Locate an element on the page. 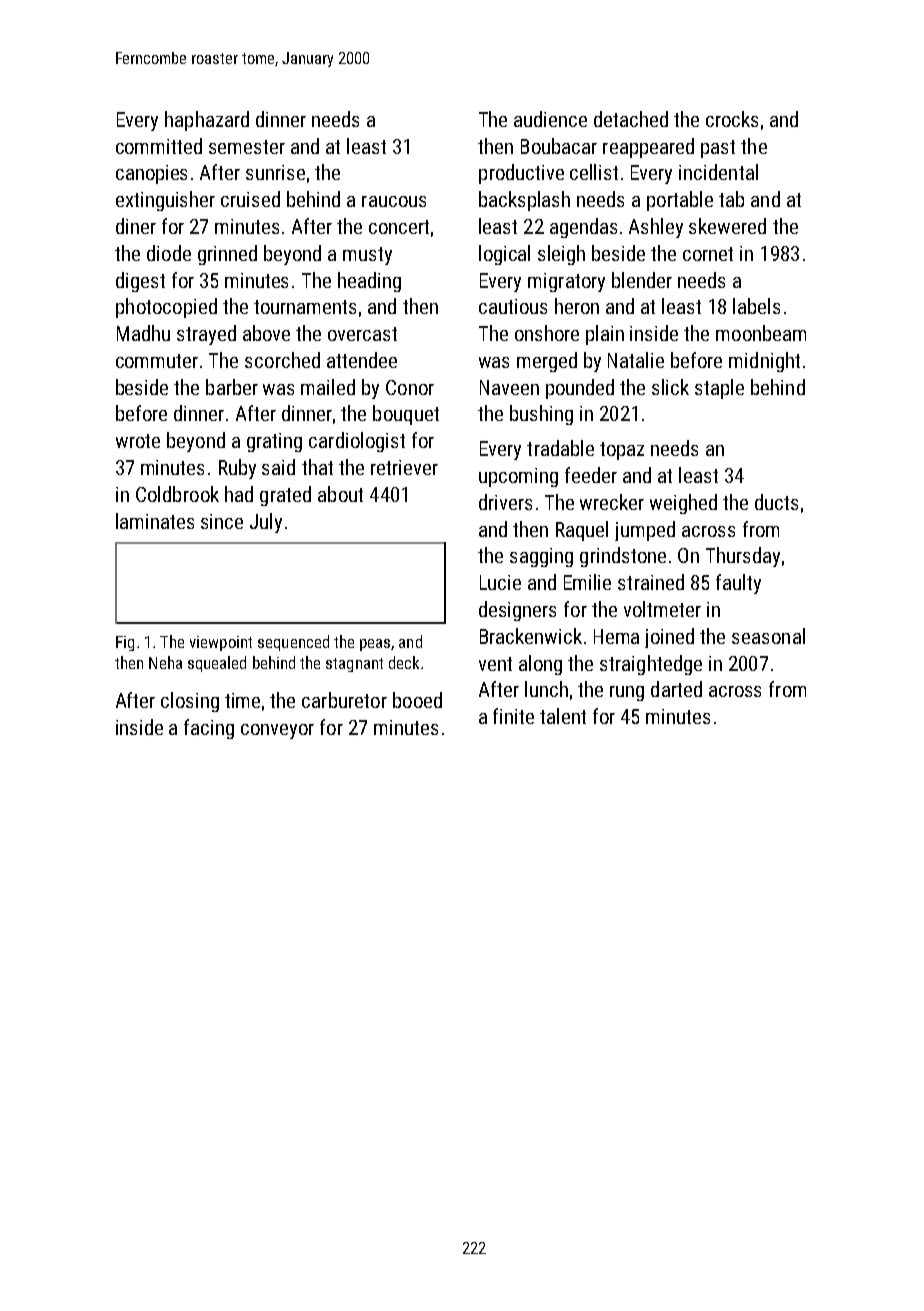 The height and width of the document is (1311, 924). facing is located at coordinates (209, 729).
